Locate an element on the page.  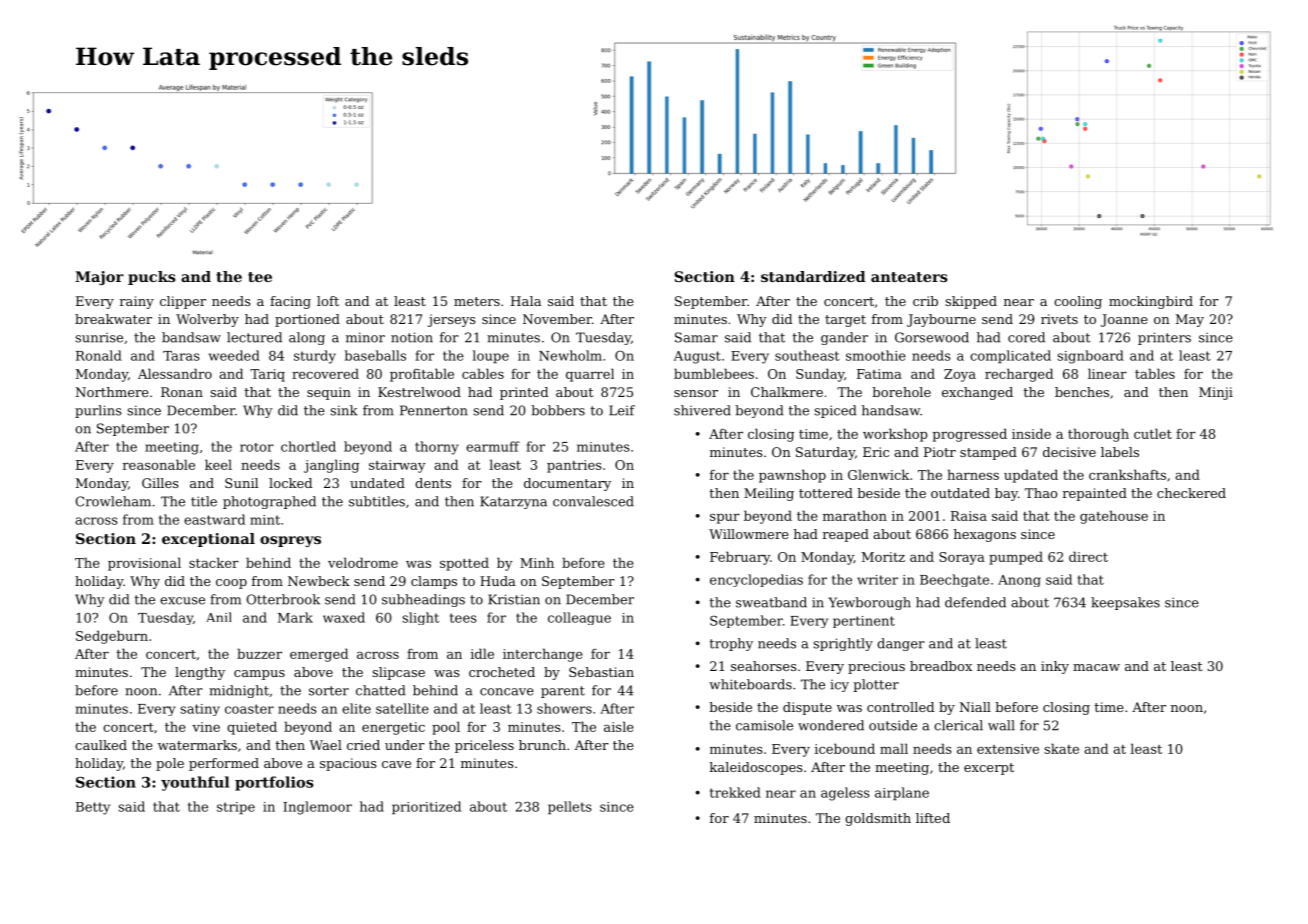
earmuff is located at coordinates (493, 446).
